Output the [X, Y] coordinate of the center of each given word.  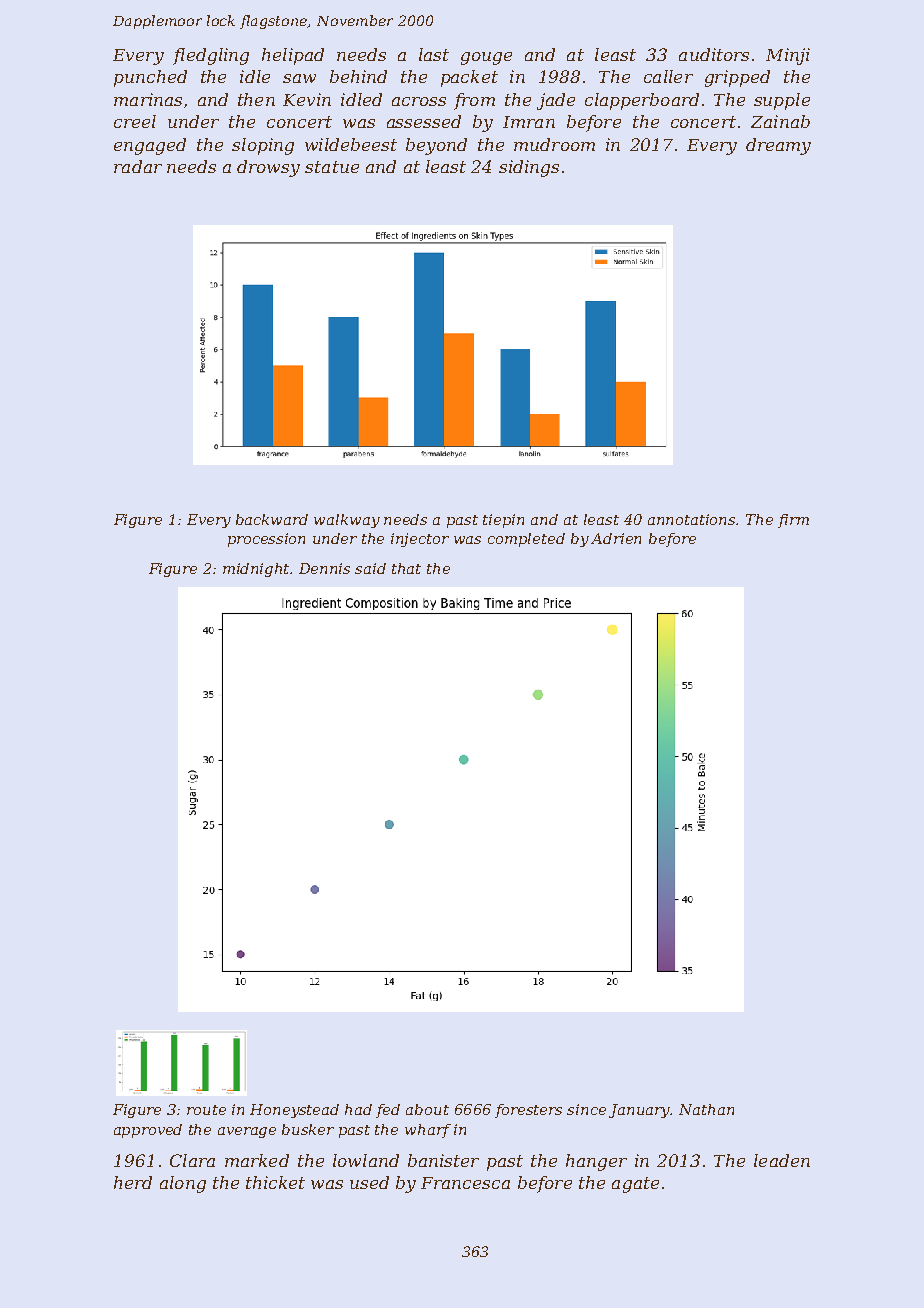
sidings [529, 168]
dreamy [778, 146]
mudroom [554, 144]
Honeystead [294, 1111]
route [206, 1110]
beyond [436, 146]
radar [138, 166]
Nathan [706, 1109]
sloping [263, 146]
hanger [596, 1162]
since [586, 1109]
